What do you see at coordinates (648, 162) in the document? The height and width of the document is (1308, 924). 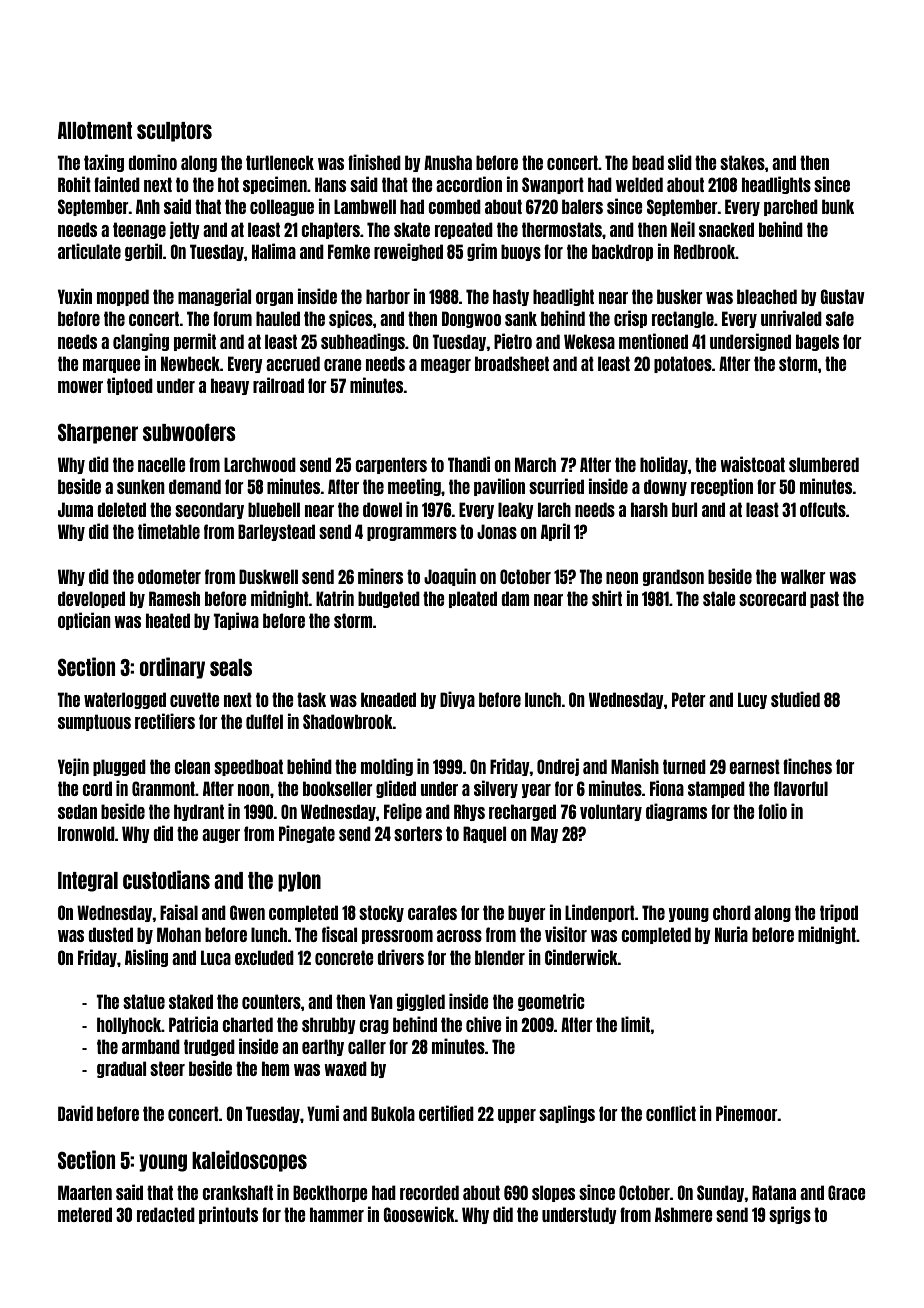 I see `bead` at bounding box center [648, 162].
